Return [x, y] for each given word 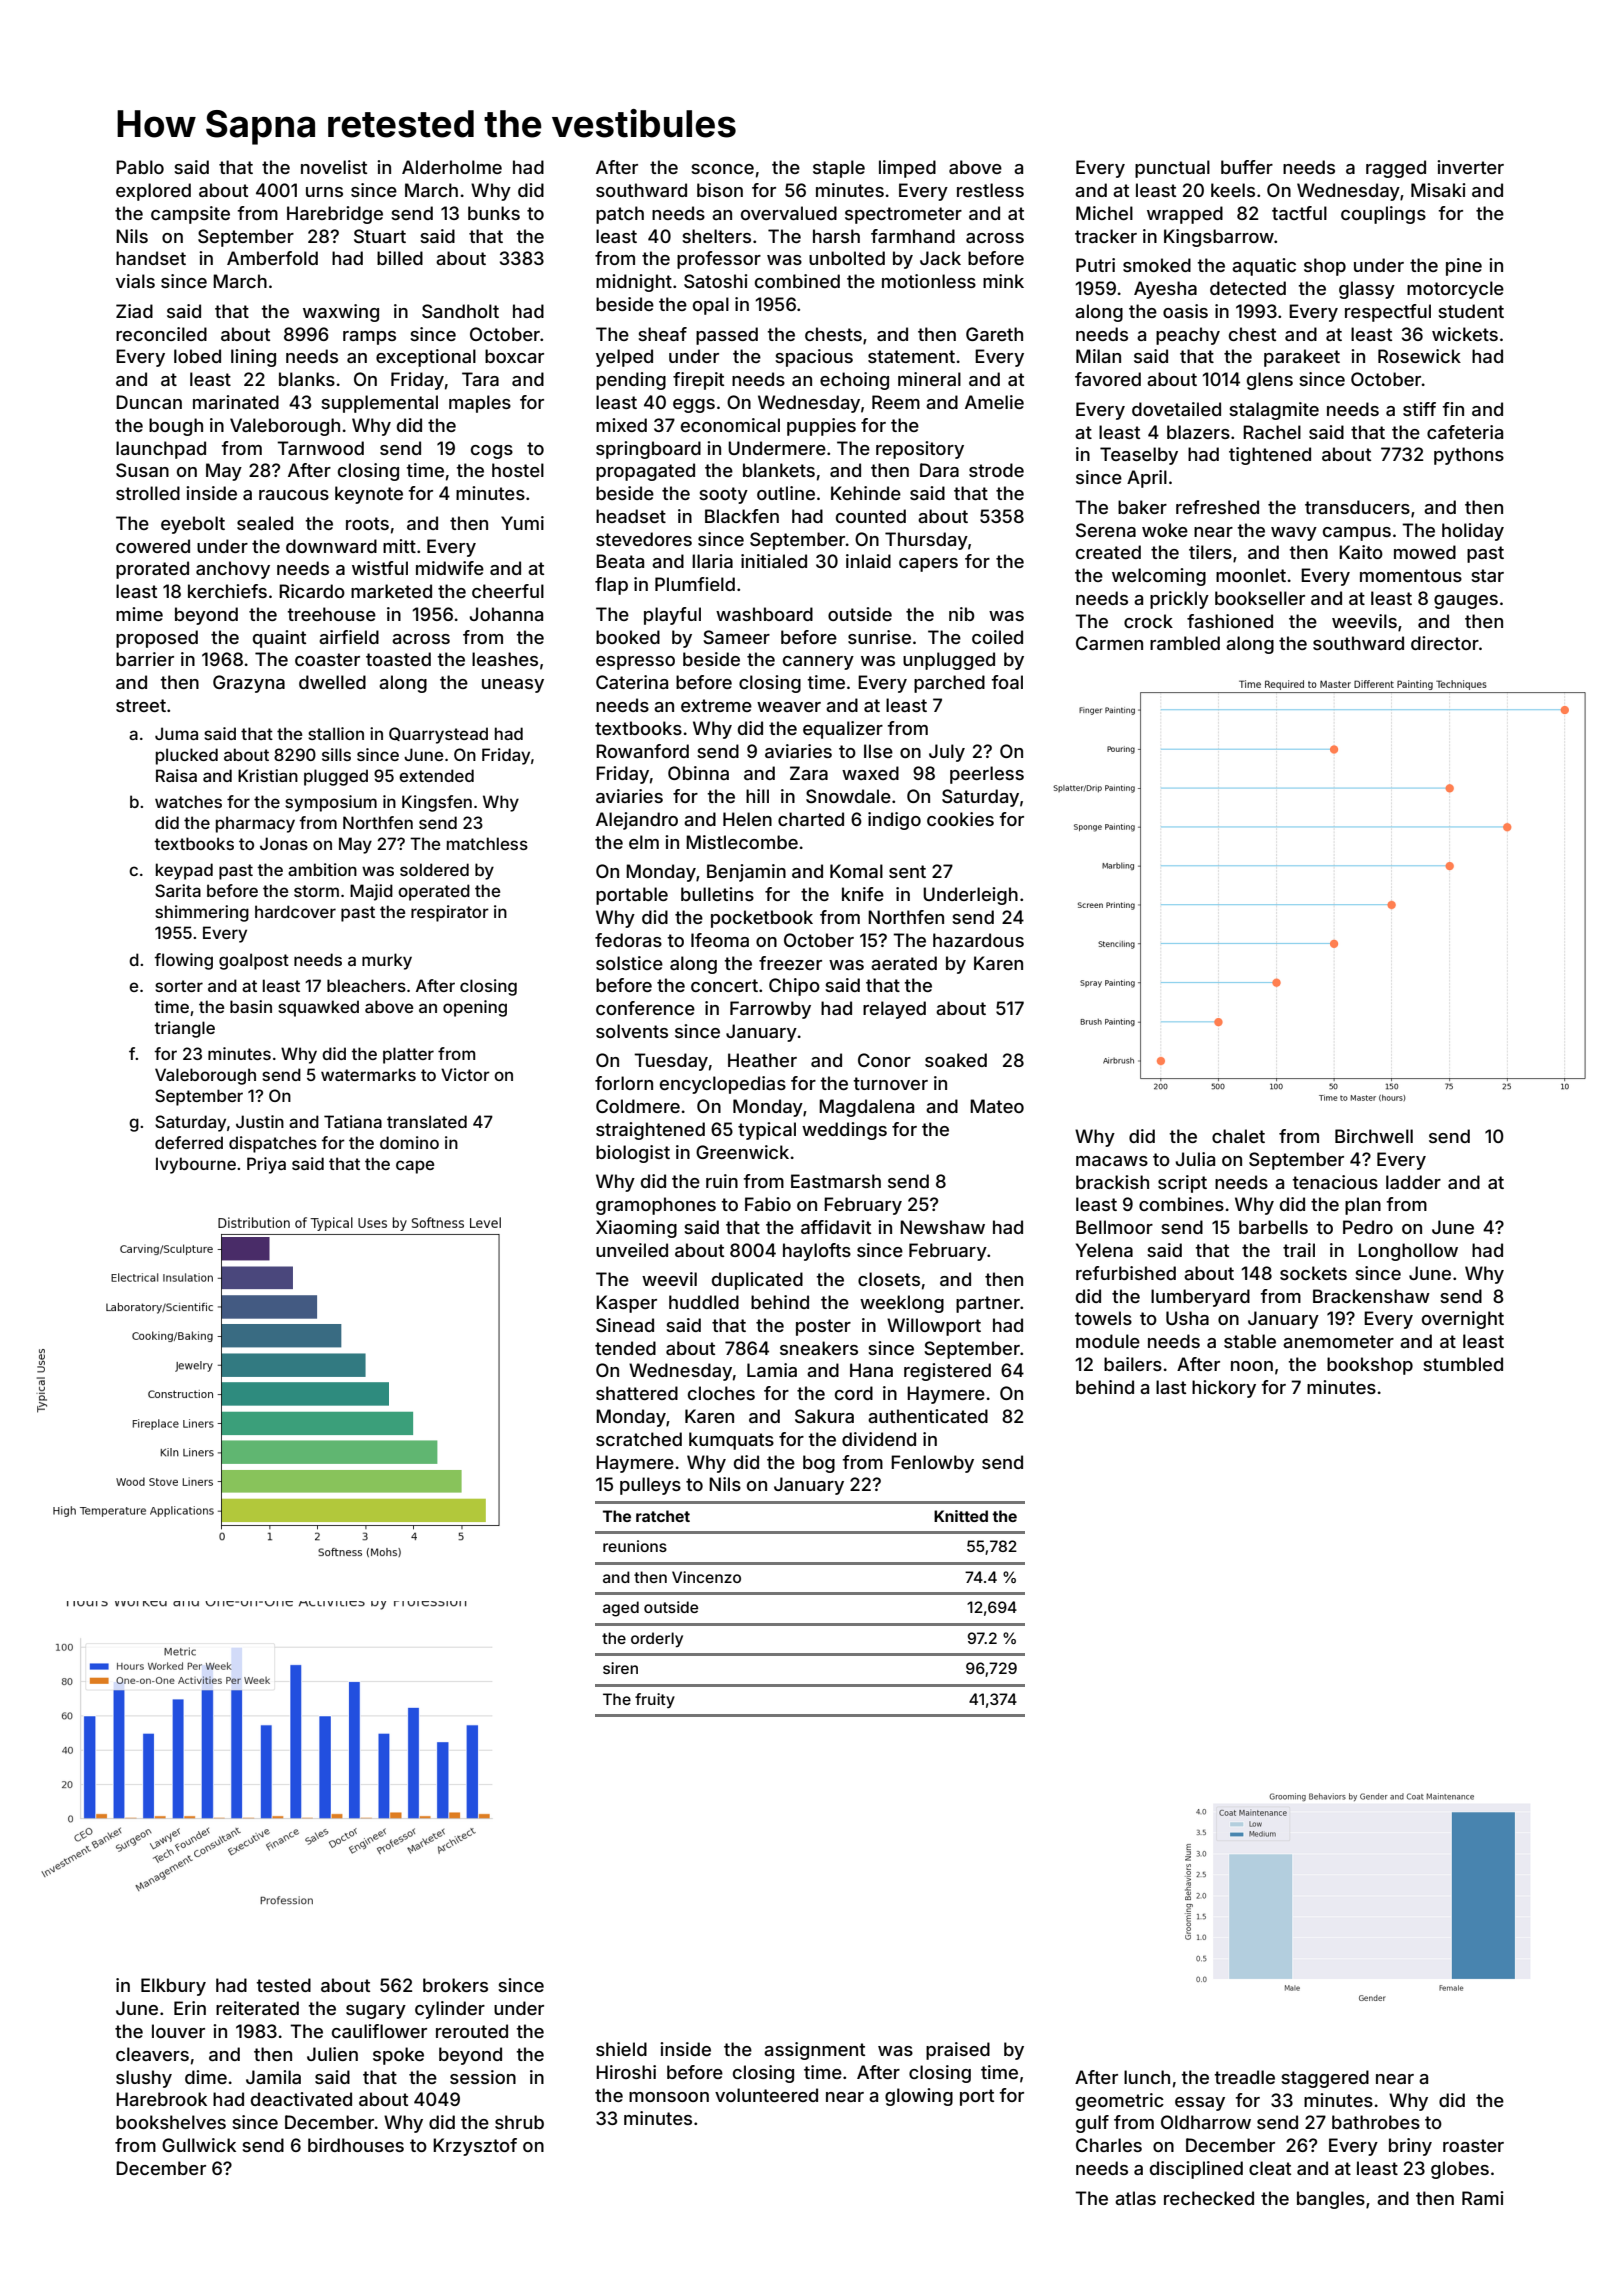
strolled [148, 493]
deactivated [301, 2099]
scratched [639, 1439]
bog [819, 1464]
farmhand [913, 236]
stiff [1419, 409]
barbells [1273, 1227]
